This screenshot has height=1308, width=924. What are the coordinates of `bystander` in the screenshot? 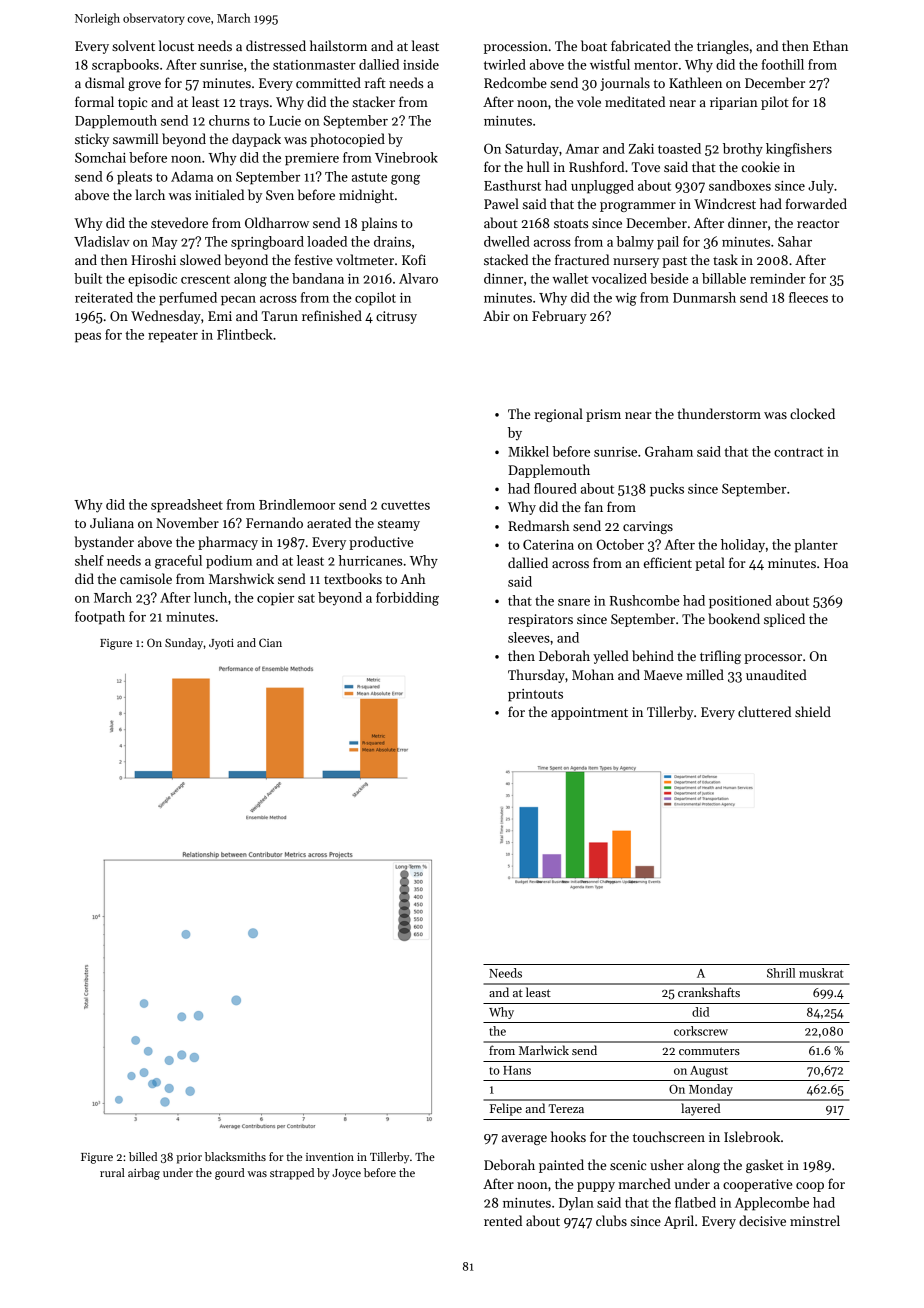 It's located at (104, 543).
